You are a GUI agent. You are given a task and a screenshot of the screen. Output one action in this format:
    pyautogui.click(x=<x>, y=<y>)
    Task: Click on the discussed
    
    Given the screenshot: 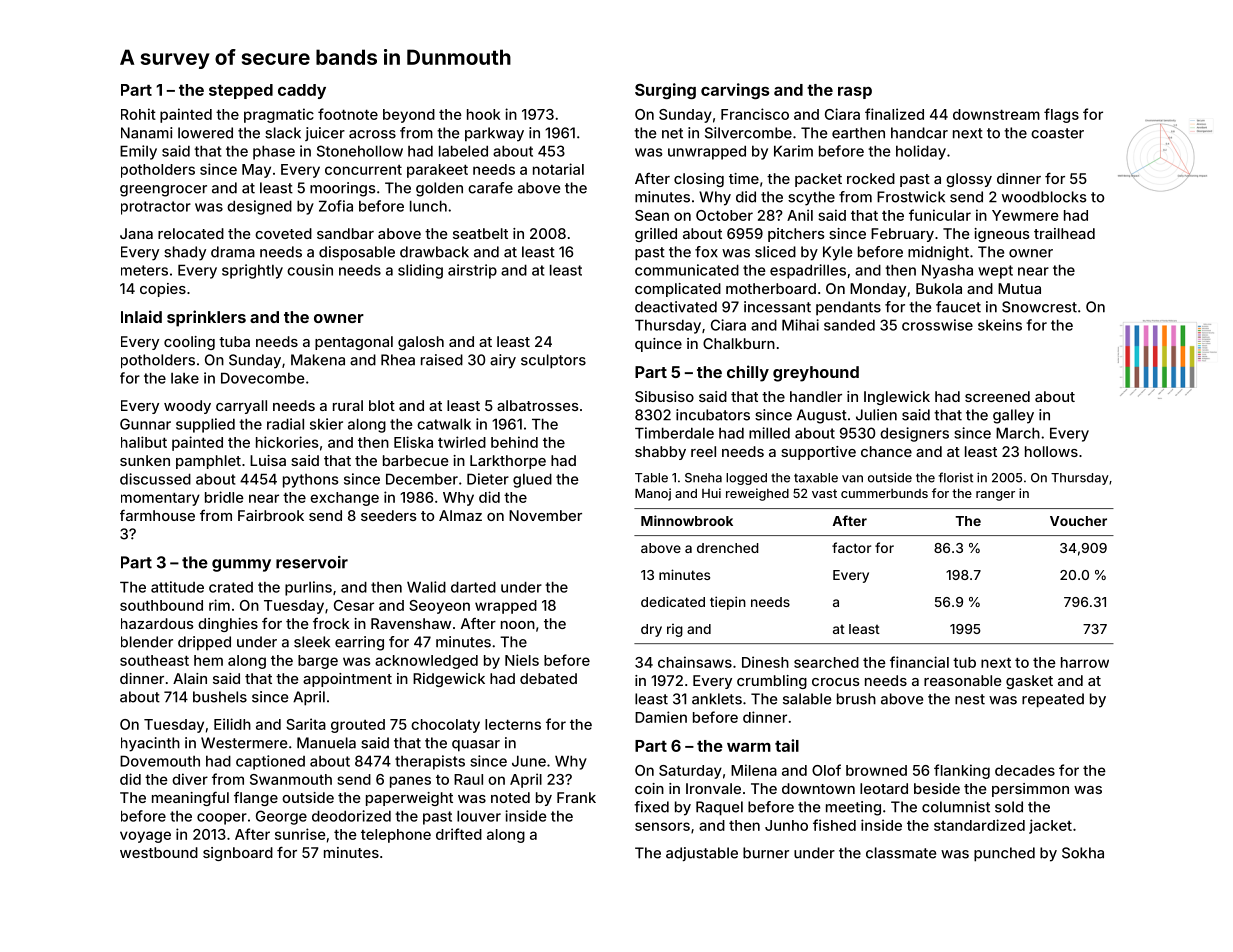 What is the action you would take?
    pyautogui.click(x=155, y=479)
